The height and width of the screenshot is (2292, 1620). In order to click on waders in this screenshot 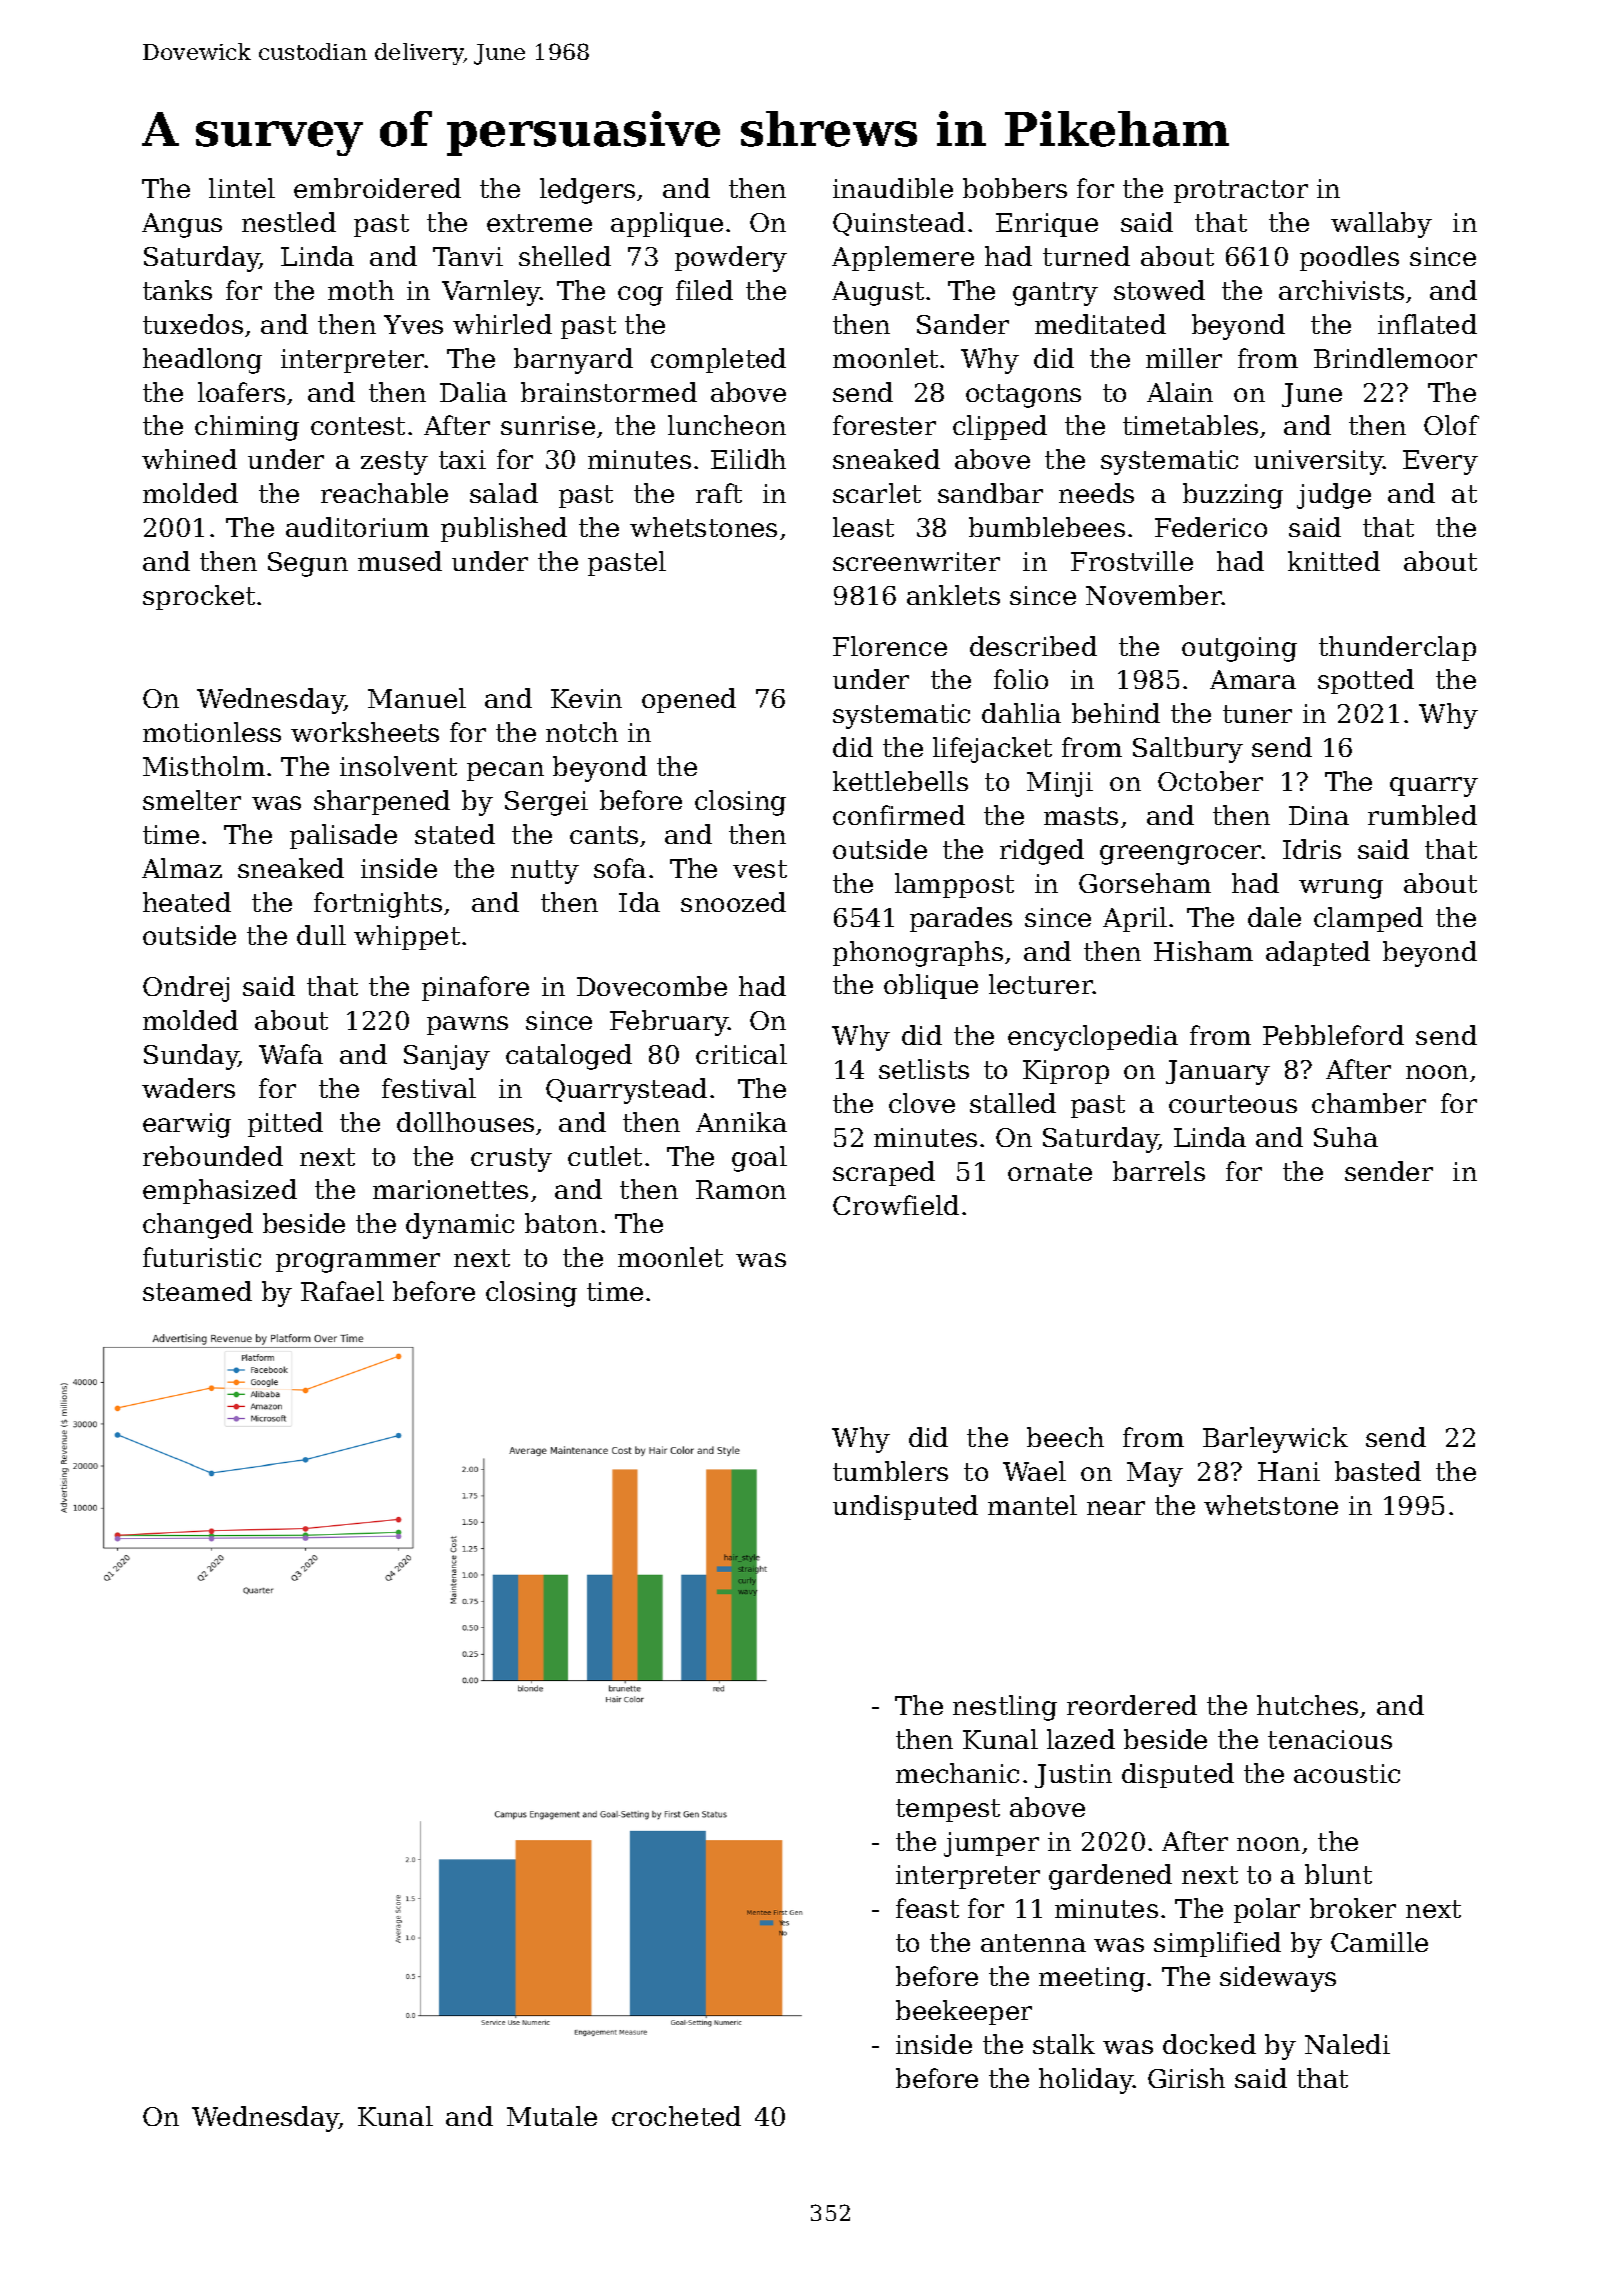, I will do `click(188, 1088)`.
